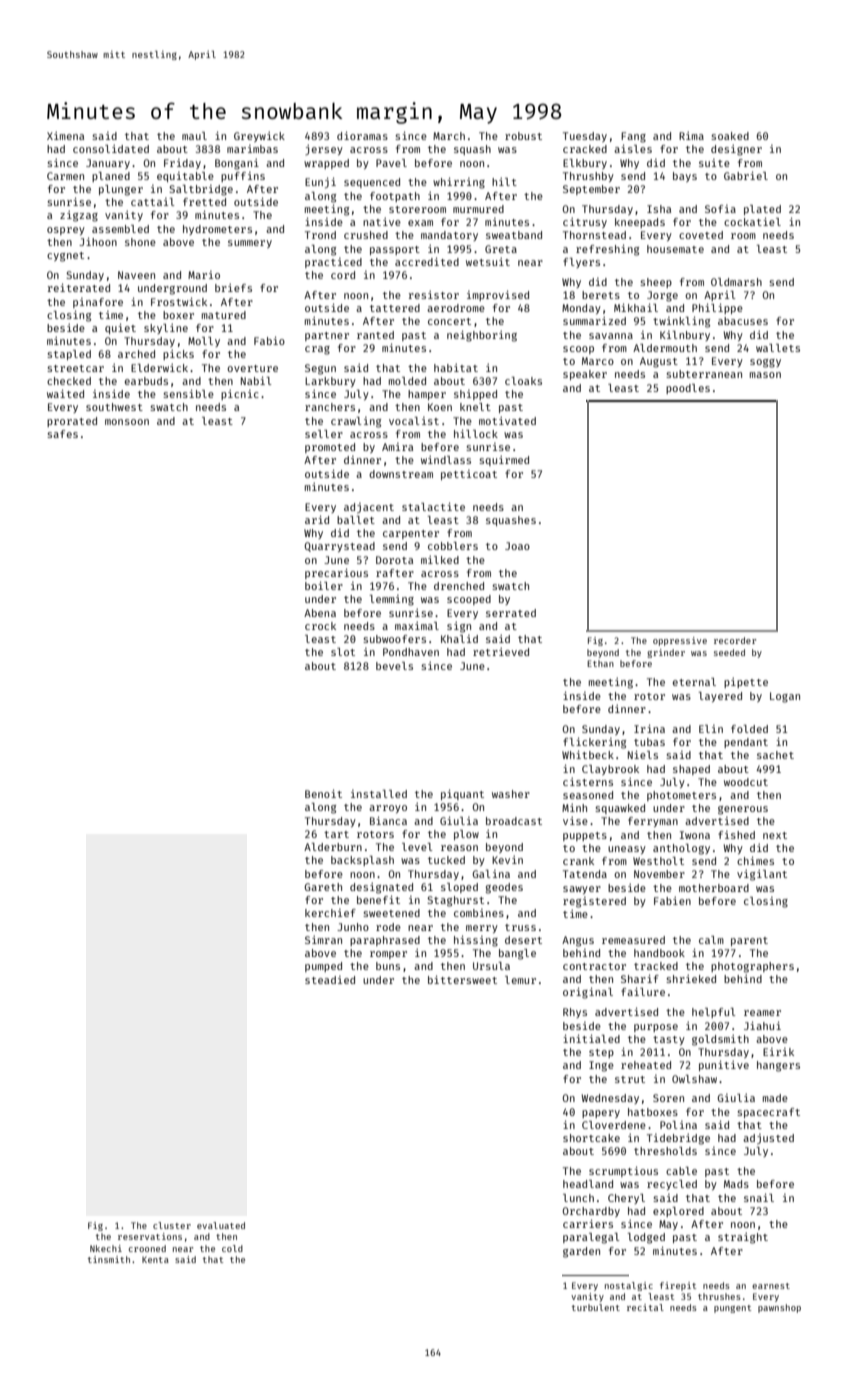 This screenshot has height=1400, width=849. What do you see at coordinates (109, 1259) in the screenshot?
I see `tinsmith` at bounding box center [109, 1259].
